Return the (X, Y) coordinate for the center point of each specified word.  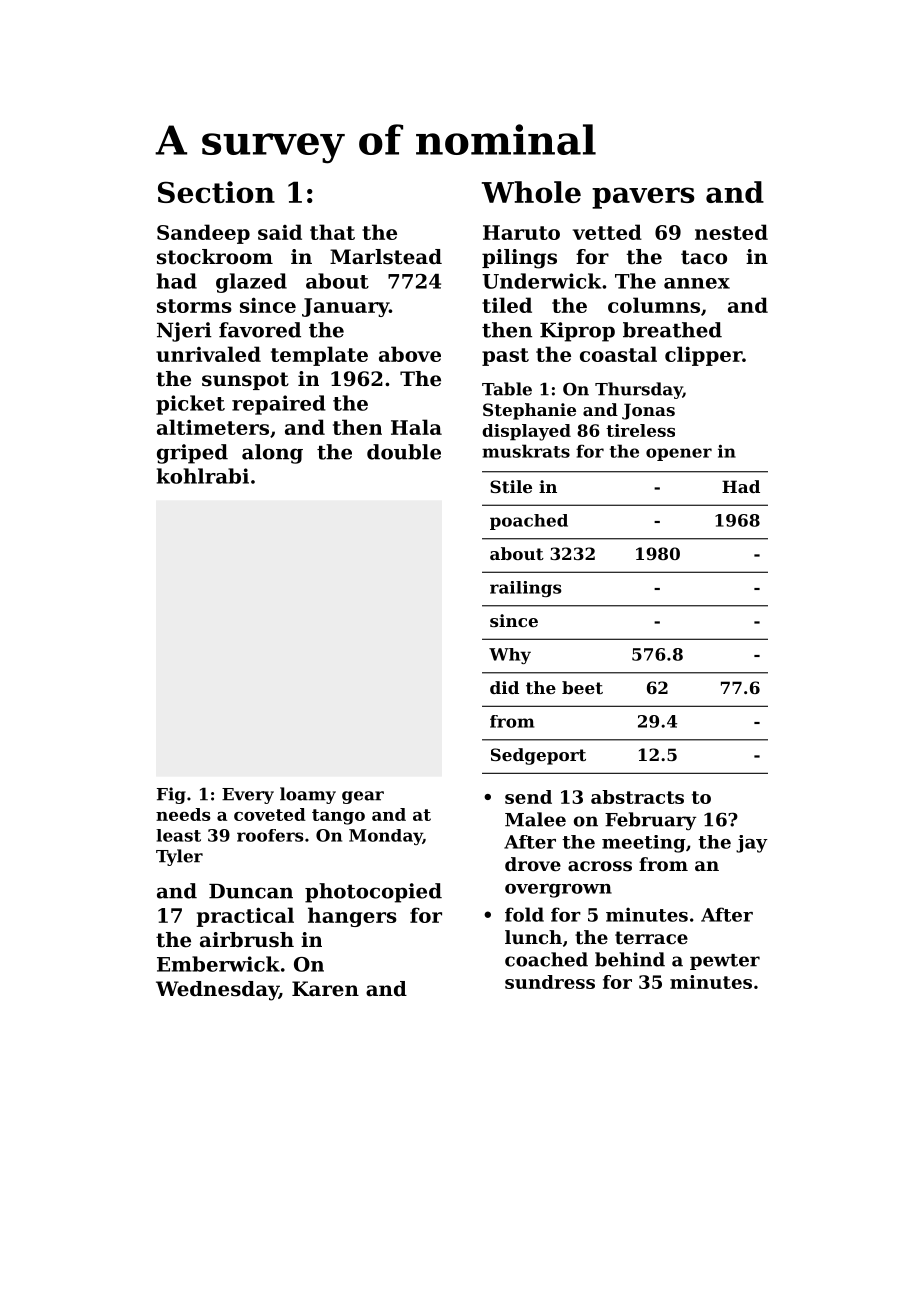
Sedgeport (538, 756)
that (332, 232)
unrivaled (208, 354)
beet (582, 687)
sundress (550, 982)
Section (216, 192)
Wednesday (217, 991)
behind (630, 959)
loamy (308, 795)
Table (507, 389)
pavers (643, 198)
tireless (640, 430)
